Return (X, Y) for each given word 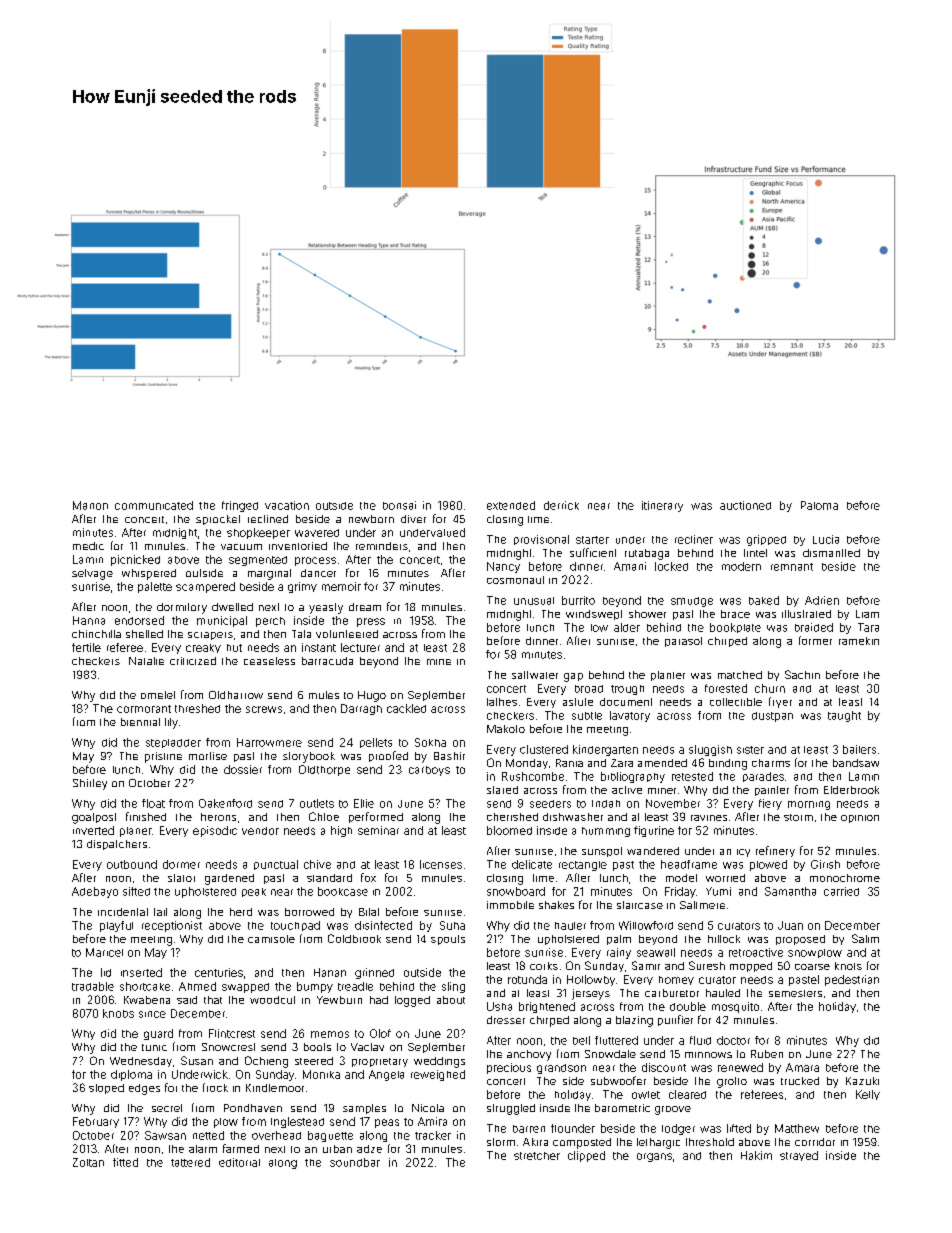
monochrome (845, 878)
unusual (534, 601)
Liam (867, 614)
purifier (675, 1020)
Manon (90, 505)
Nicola (428, 1108)
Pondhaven (253, 1108)
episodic (215, 831)
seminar (378, 830)
